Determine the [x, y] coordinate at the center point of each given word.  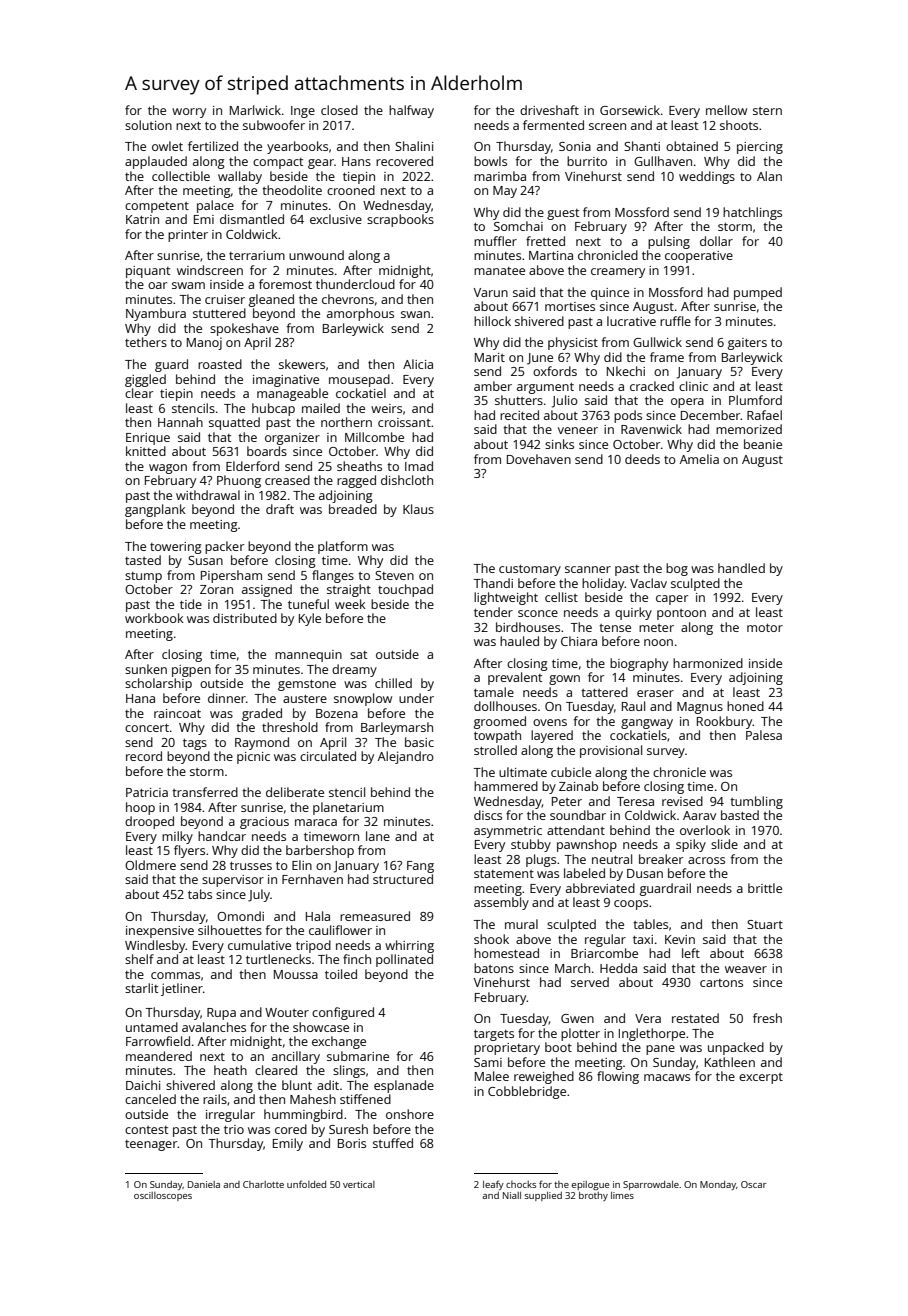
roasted [220, 364]
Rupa [221, 1014]
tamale [494, 692]
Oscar [753, 1184]
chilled [393, 683]
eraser [655, 693]
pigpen [191, 671]
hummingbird [303, 1115]
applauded [156, 162]
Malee [492, 1076]
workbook [154, 618]
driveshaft [549, 110]
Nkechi [626, 371]
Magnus [700, 708]
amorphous [360, 314]
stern [767, 111]
